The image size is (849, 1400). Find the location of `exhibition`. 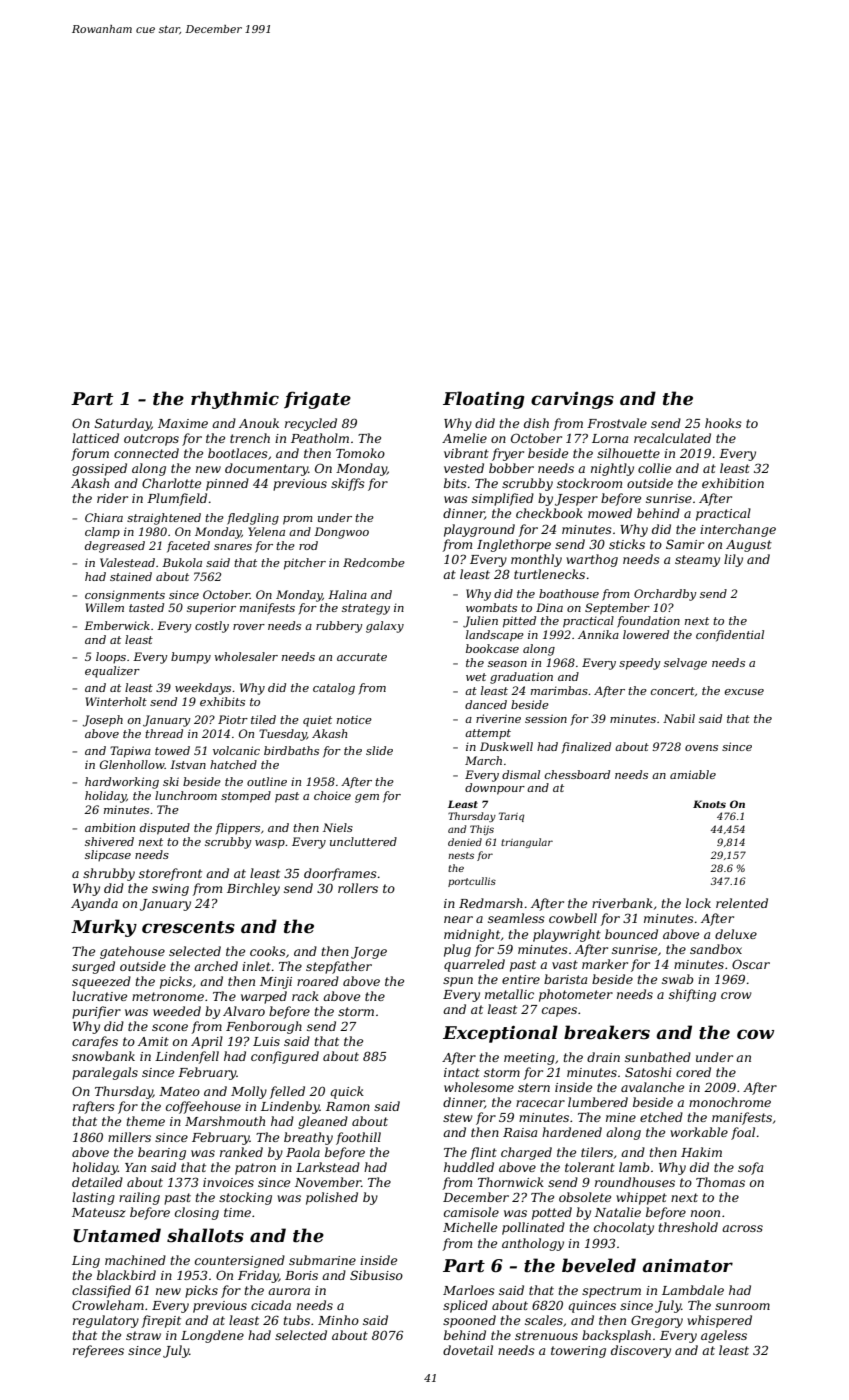

exhibition is located at coordinates (733, 483).
